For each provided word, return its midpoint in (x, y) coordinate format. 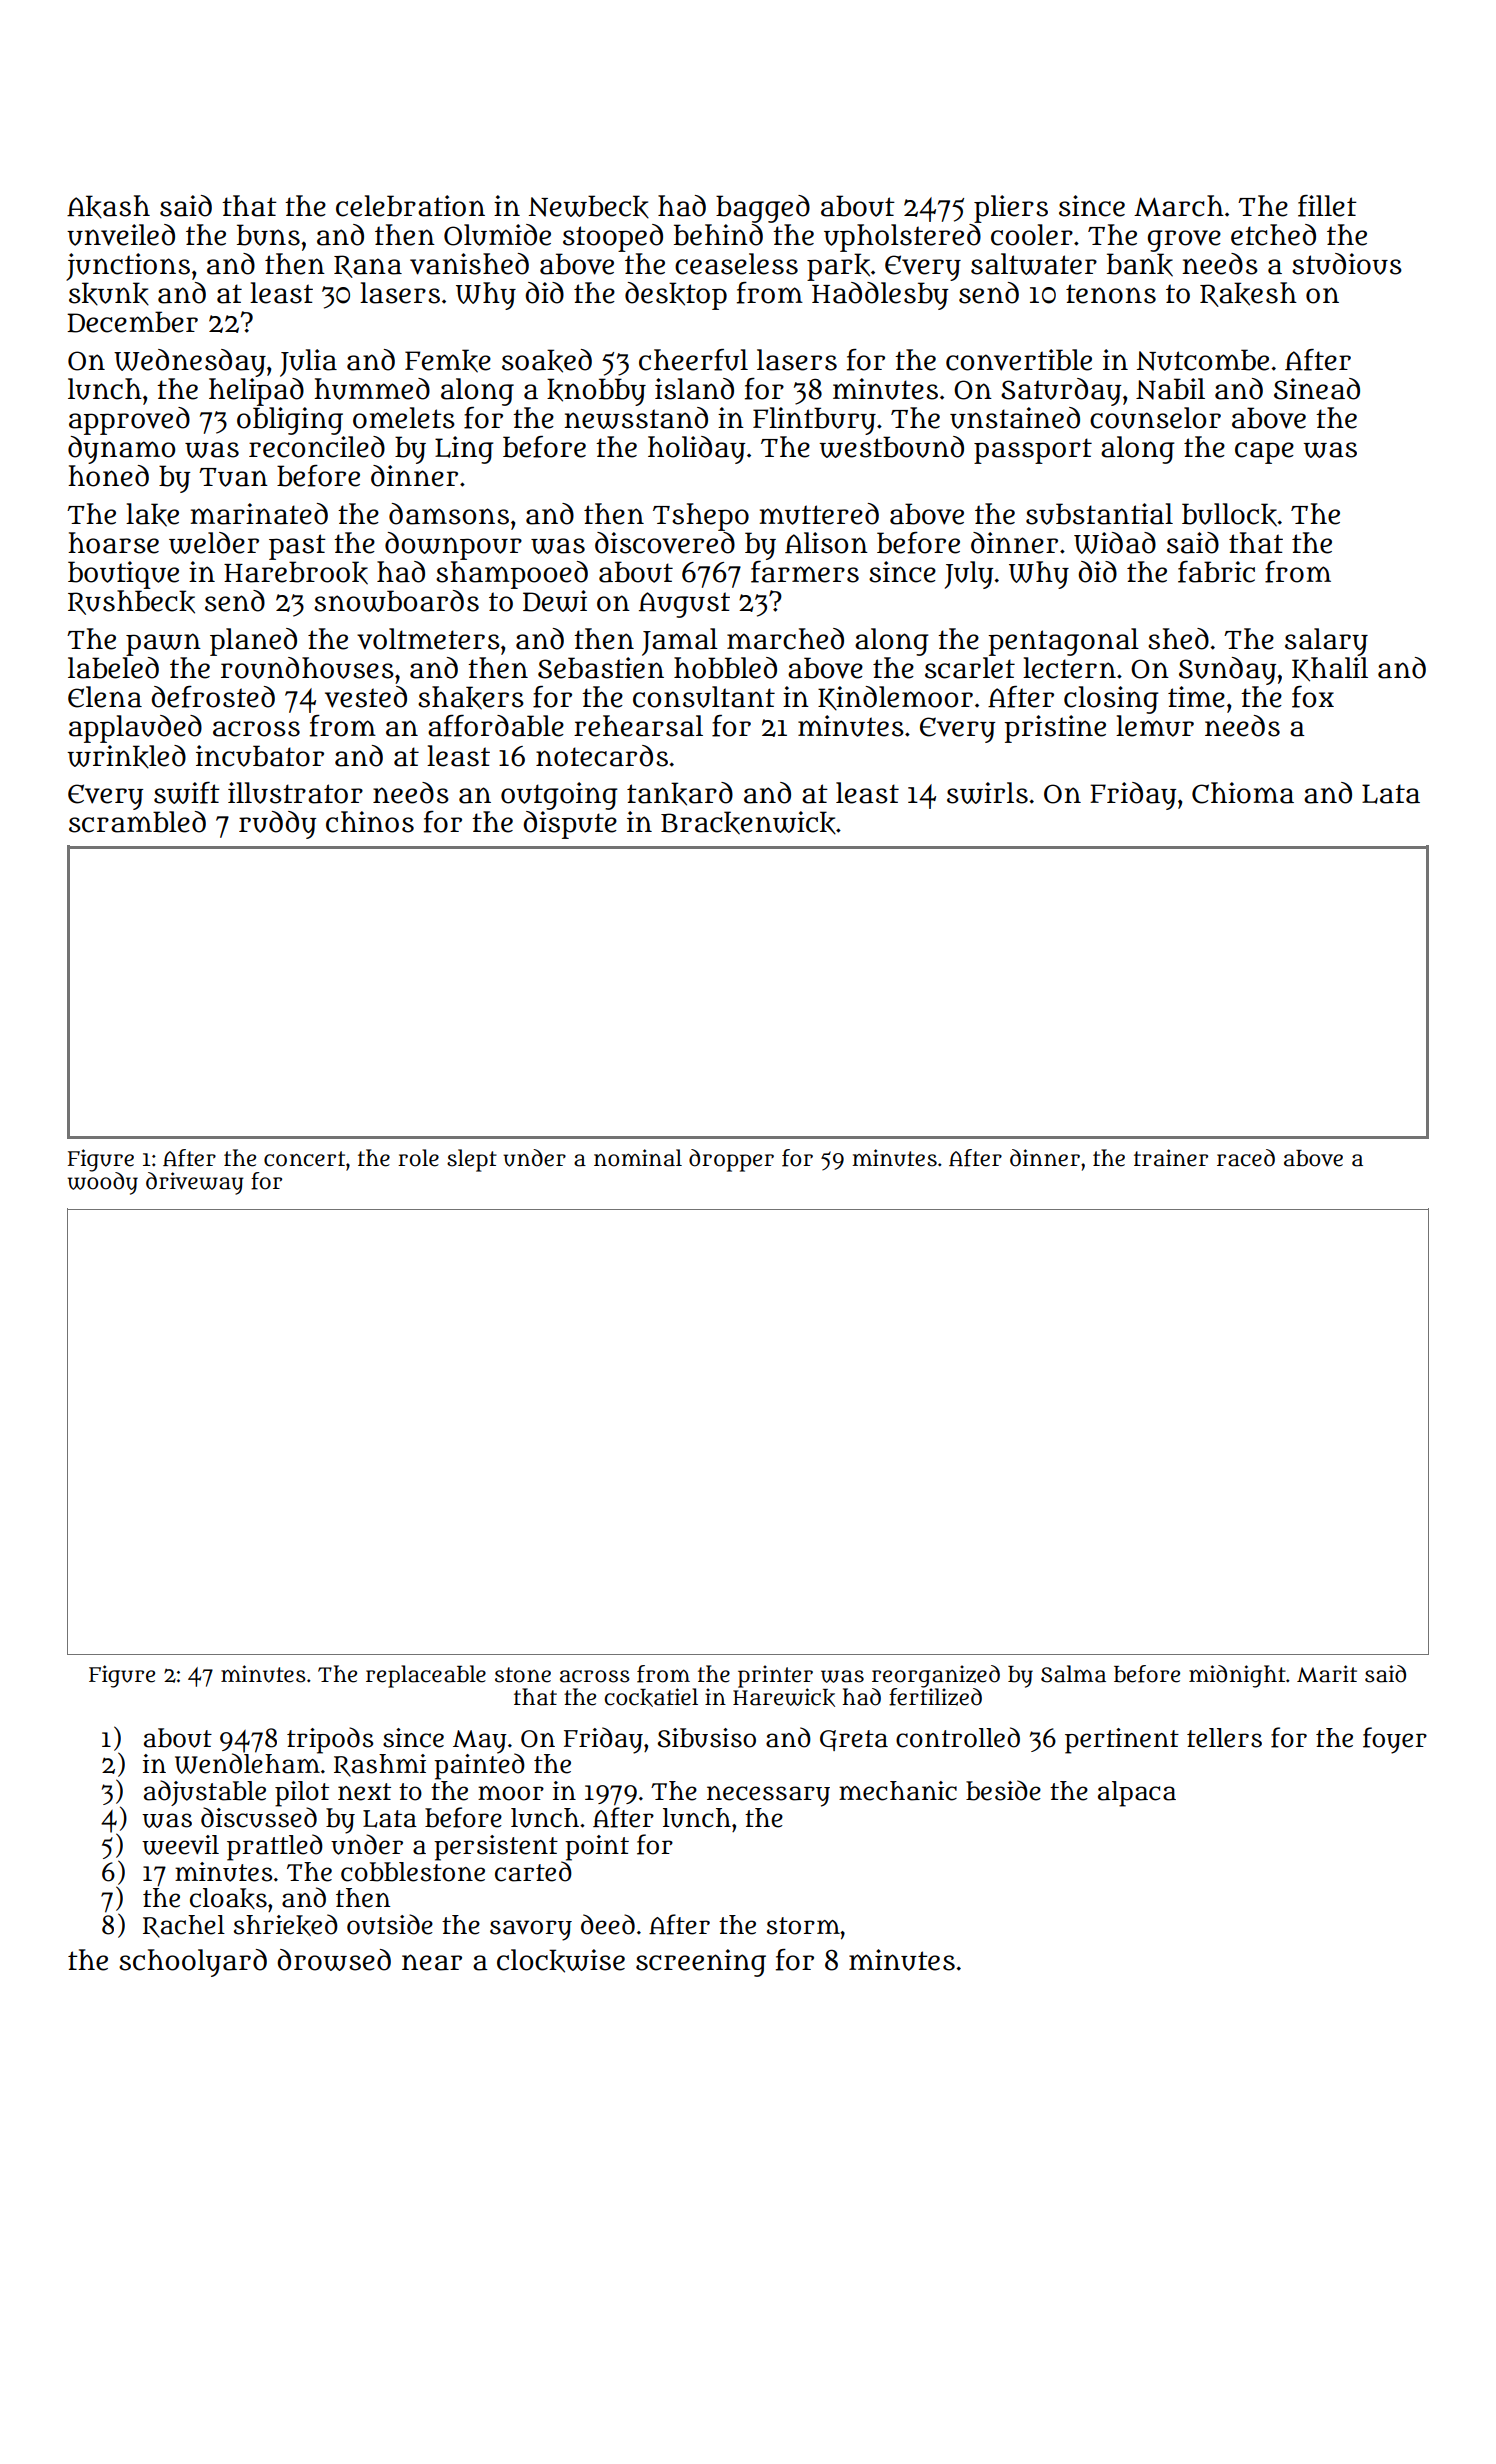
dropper (731, 1160)
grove (1184, 241)
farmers (805, 572)
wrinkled (126, 757)
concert (304, 1159)
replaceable (426, 1676)
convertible (1019, 360)
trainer (1171, 1158)
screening (701, 1963)
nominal (638, 1158)
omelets (404, 418)
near (432, 1962)
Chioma (1243, 793)
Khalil (1330, 669)
